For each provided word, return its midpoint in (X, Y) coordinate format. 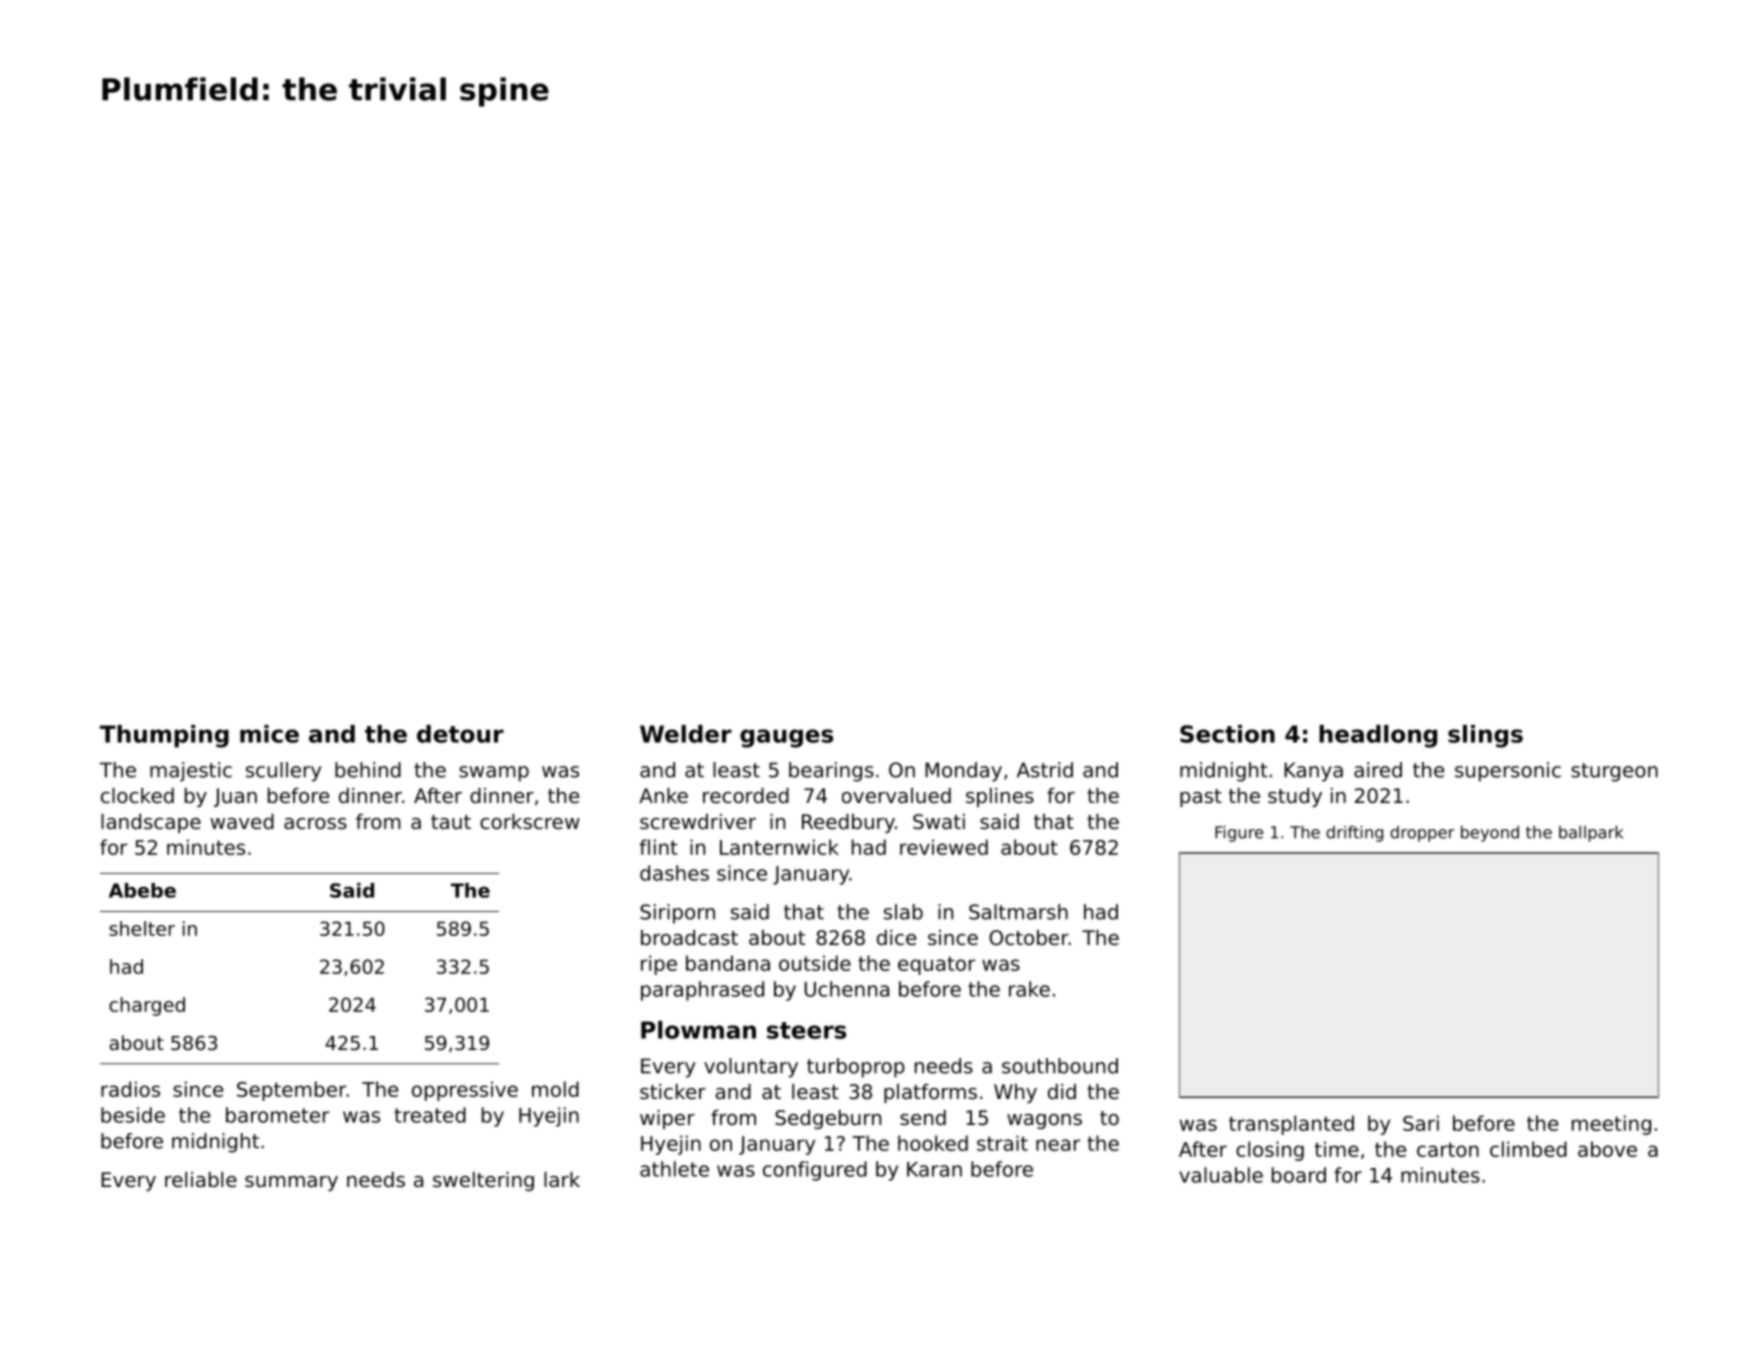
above (1607, 1149)
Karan (934, 1169)
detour (460, 734)
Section (1227, 734)
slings (1485, 736)
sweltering (483, 1181)
